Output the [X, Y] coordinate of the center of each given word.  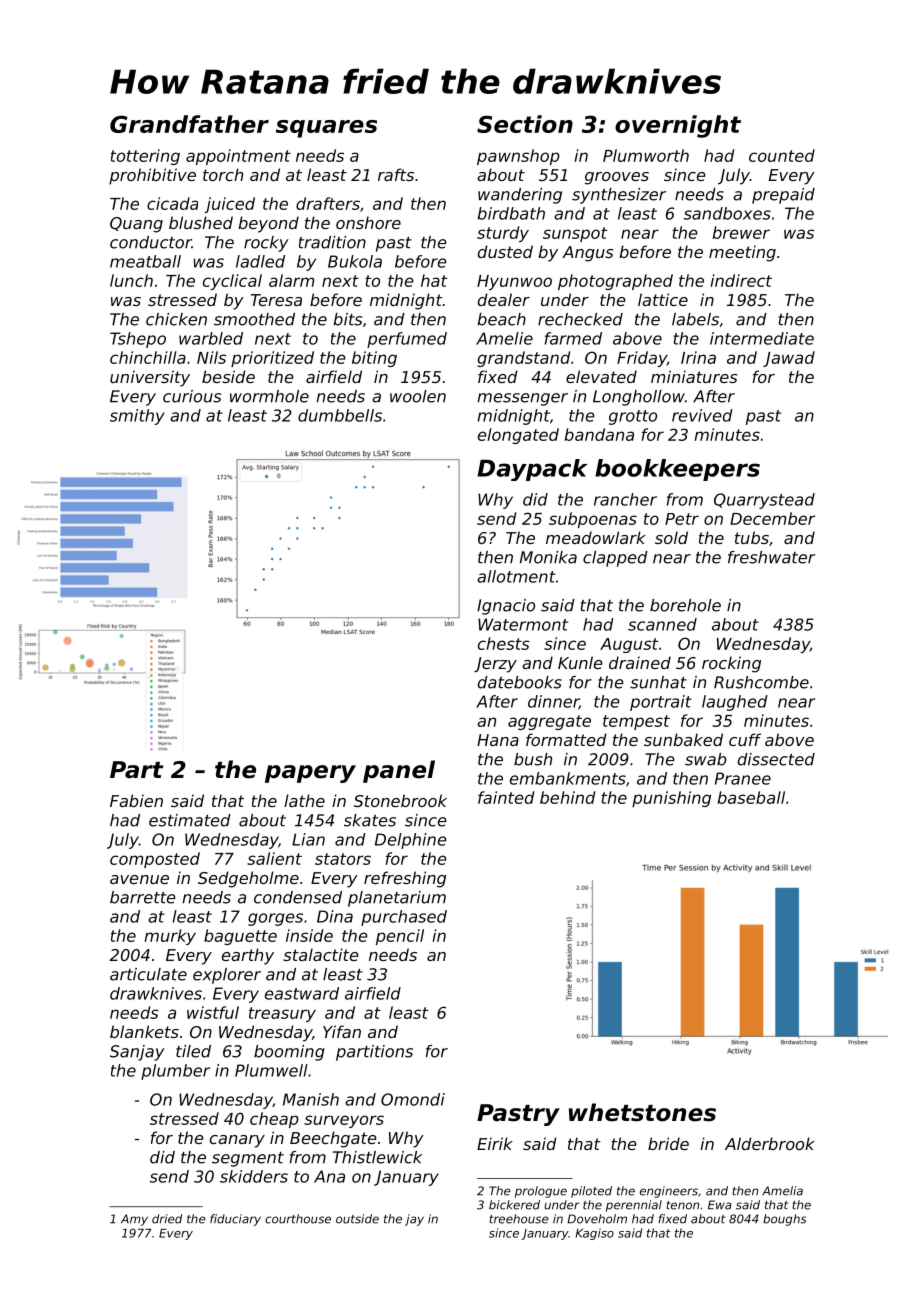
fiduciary [235, 1220]
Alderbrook [770, 1143]
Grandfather [189, 124]
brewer [741, 232]
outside [357, 1219]
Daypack [532, 470]
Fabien [136, 800]
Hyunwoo [514, 282]
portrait [661, 703]
